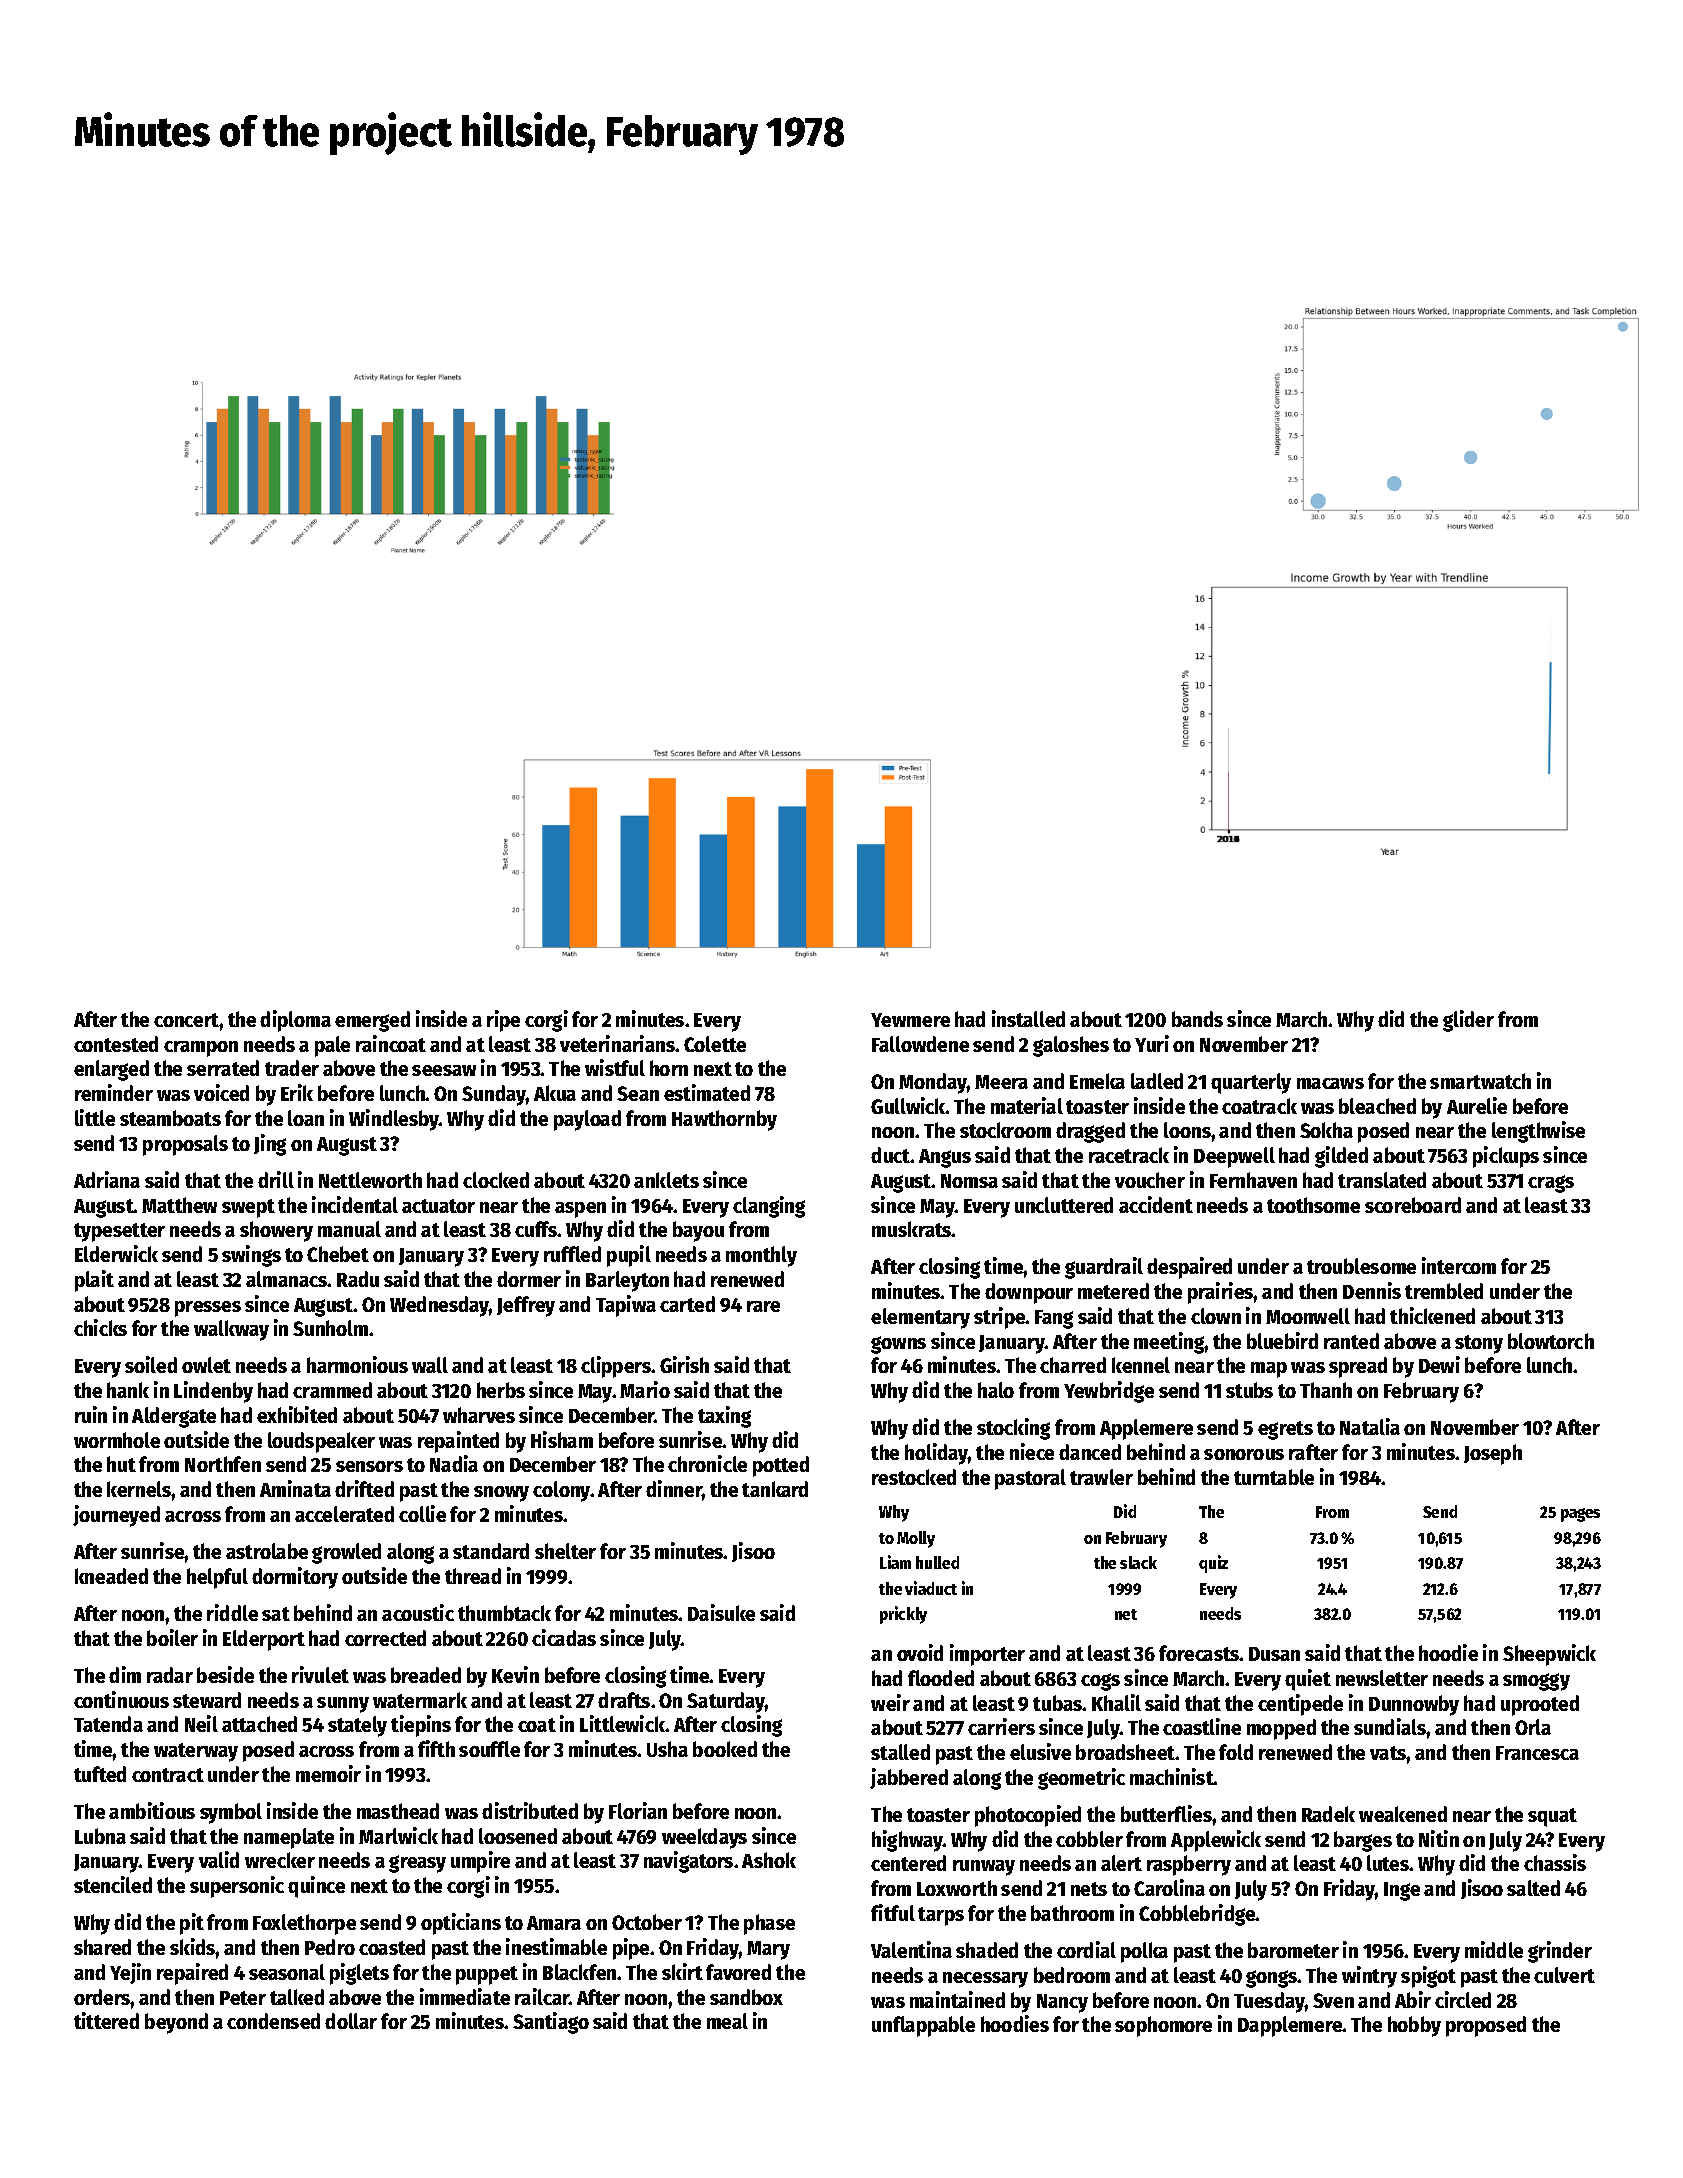  Describe the element at coordinates (1187, 1130) in the page. I see `loons` at that location.
